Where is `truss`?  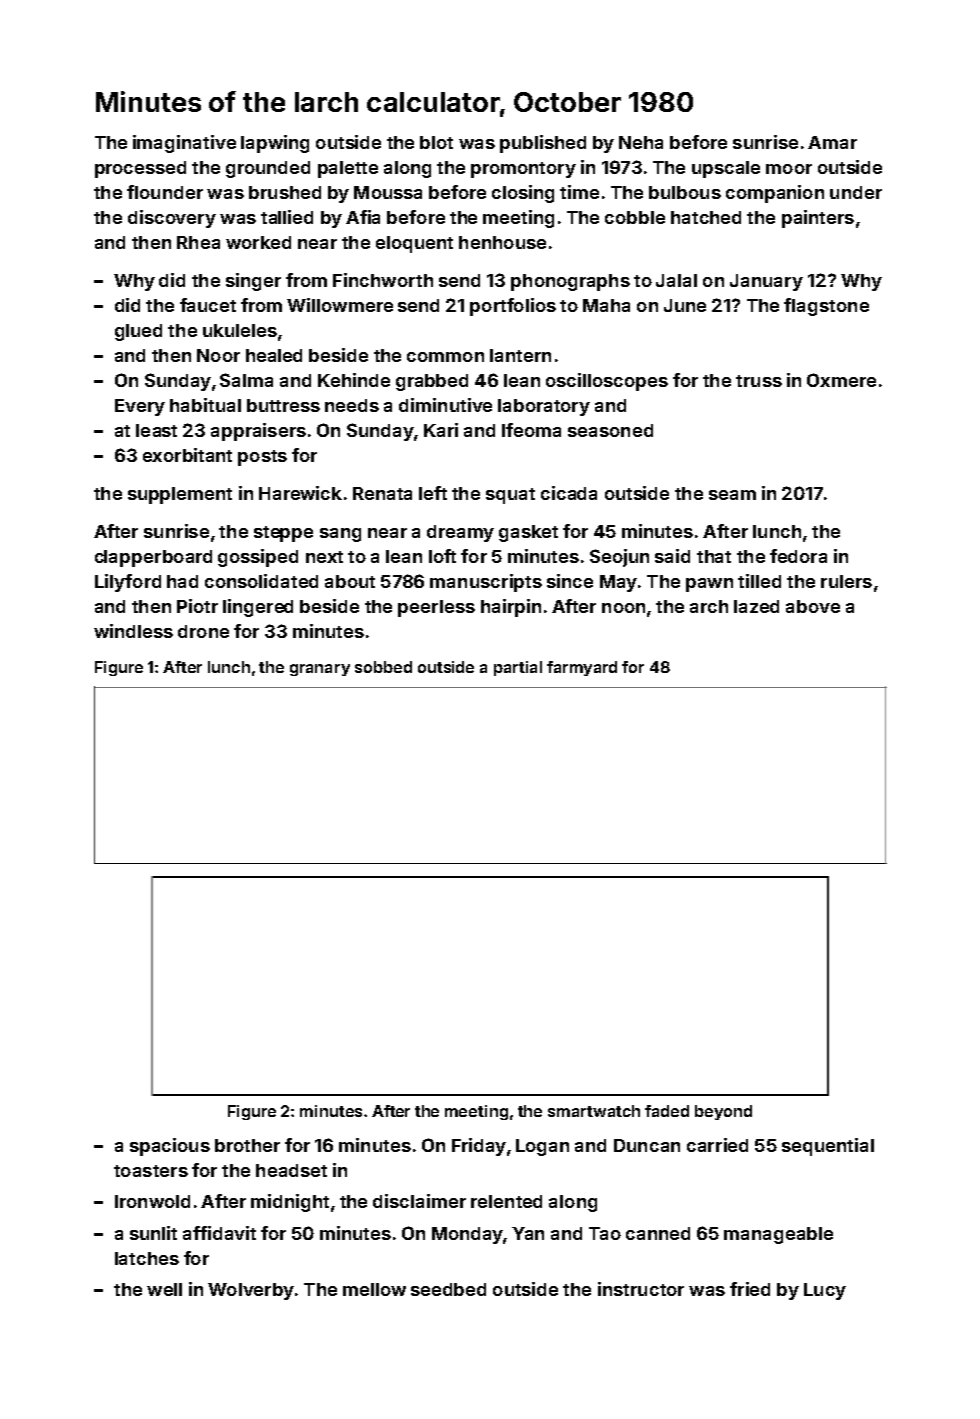
truss is located at coordinates (759, 381).
